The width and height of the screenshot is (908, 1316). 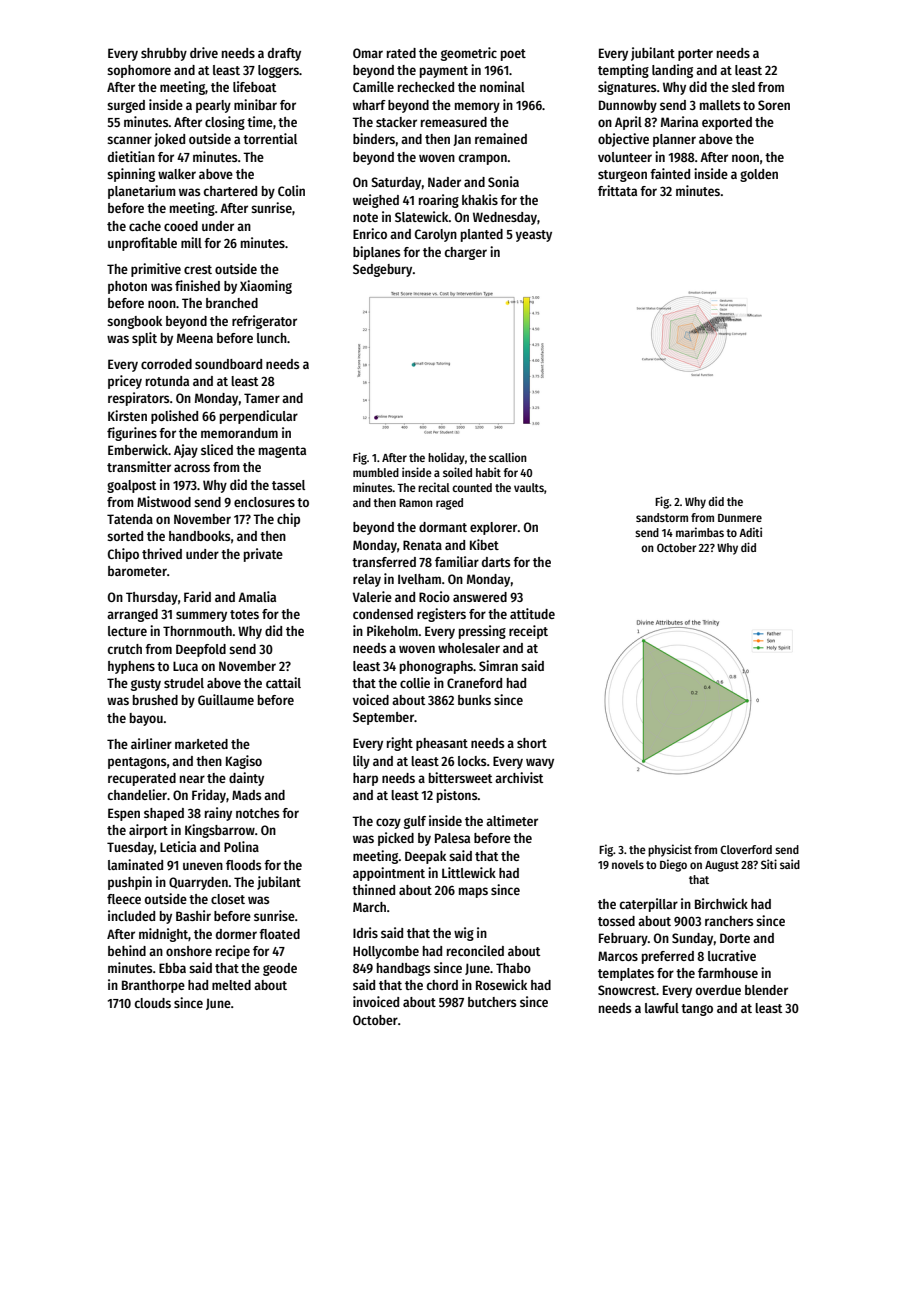 I want to click on Amalia, so click(x=257, y=596).
